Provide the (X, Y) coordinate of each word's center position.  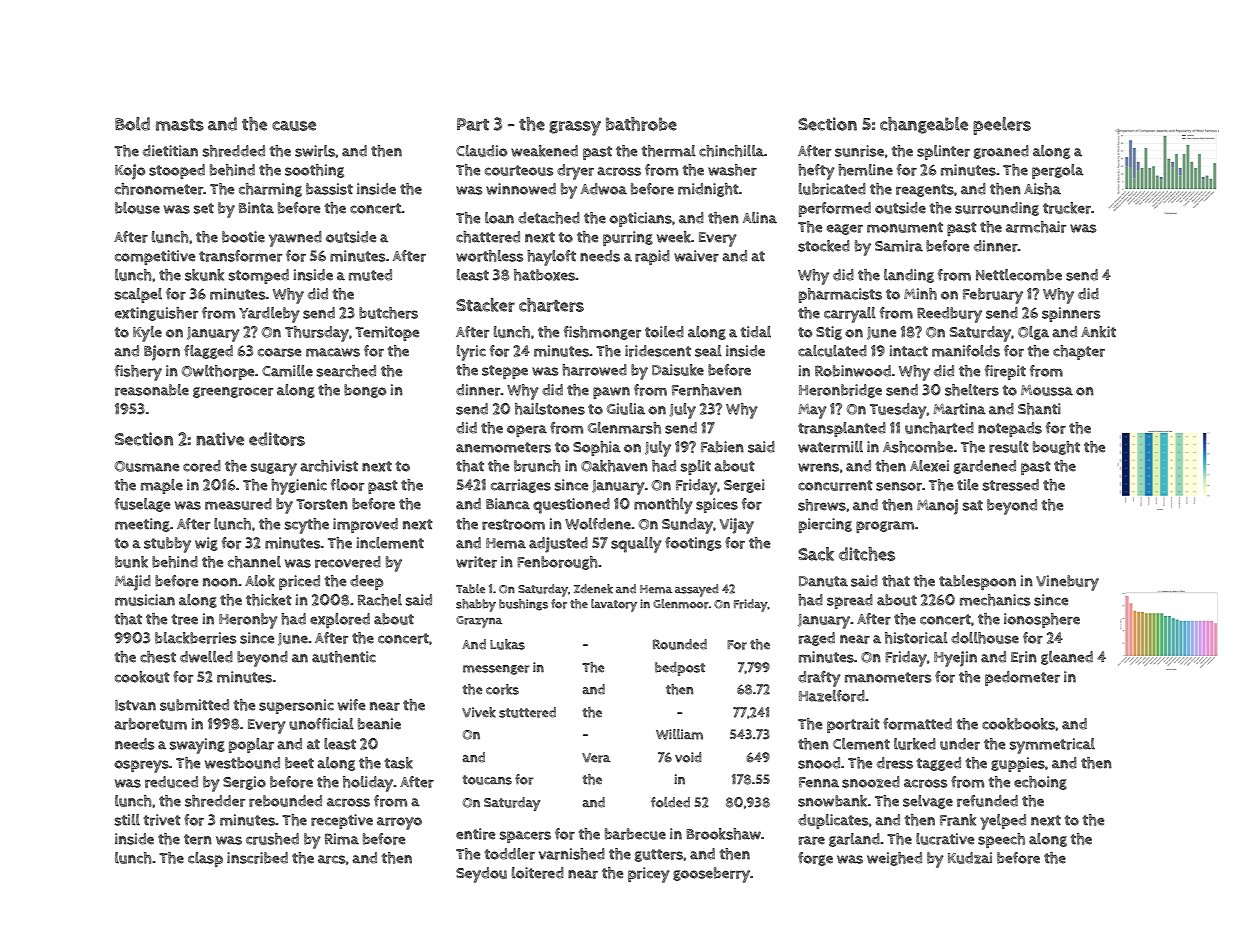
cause (294, 126)
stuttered (527, 712)
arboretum (150, 724)
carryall (850, 315)
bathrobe (641, 124)
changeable (924, 125)
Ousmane (147, 466)
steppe (505, 372)
